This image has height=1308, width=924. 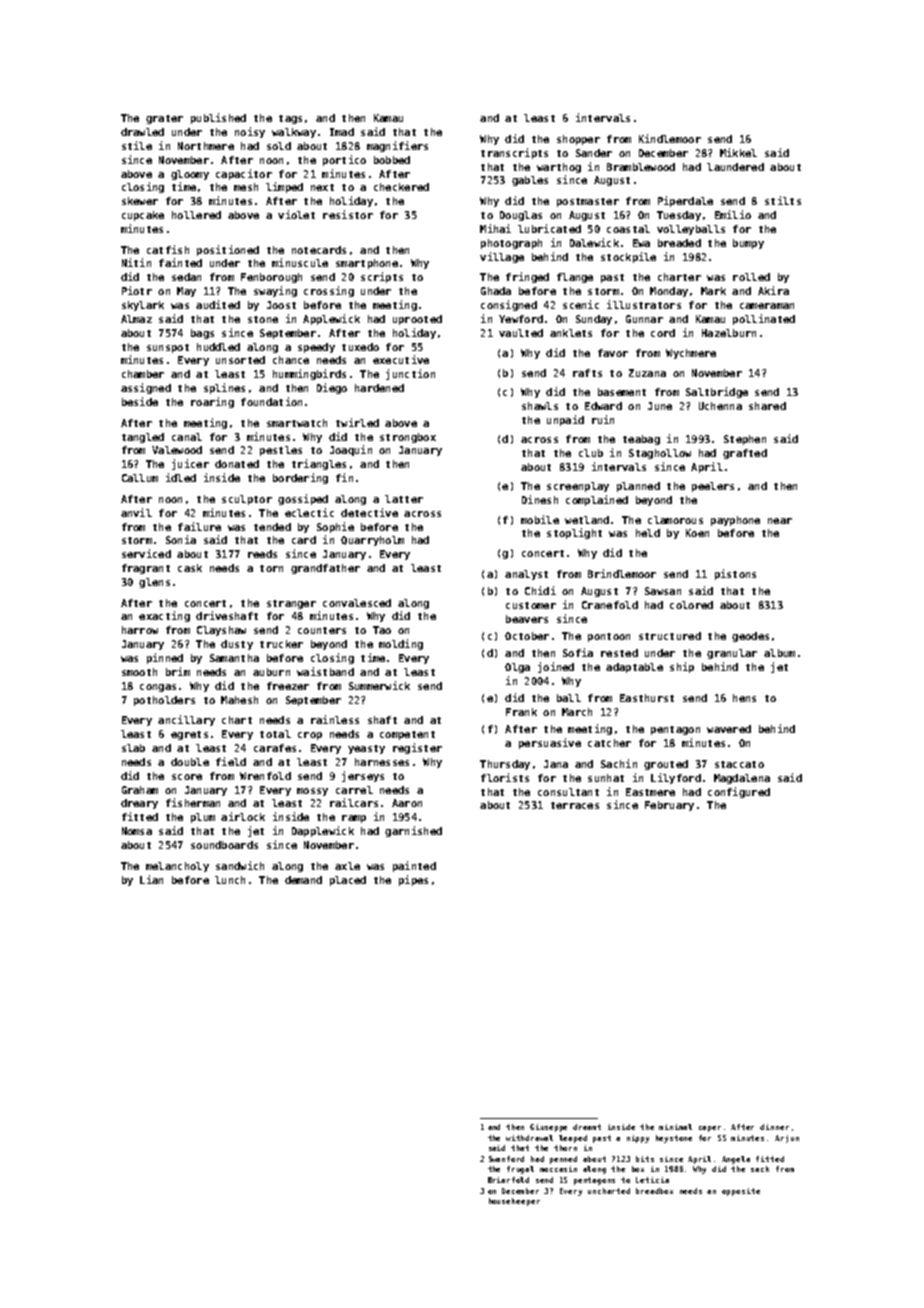 What do you see at coordinates (168, 249) in the image?
I see `catfish` at bounding box center [168, 249].
